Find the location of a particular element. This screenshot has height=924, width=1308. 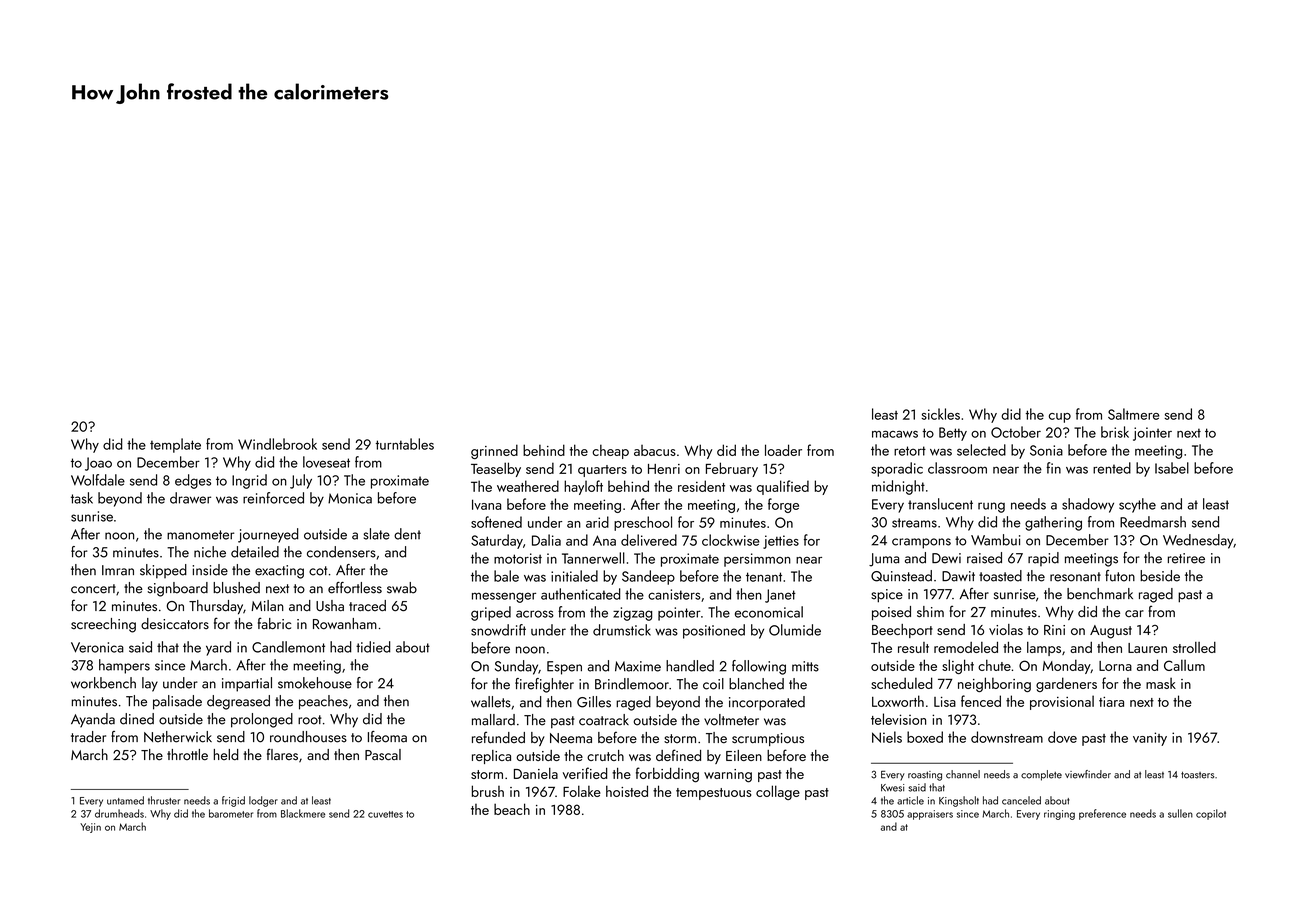

ringing is located at coordinates (1059, 815).
